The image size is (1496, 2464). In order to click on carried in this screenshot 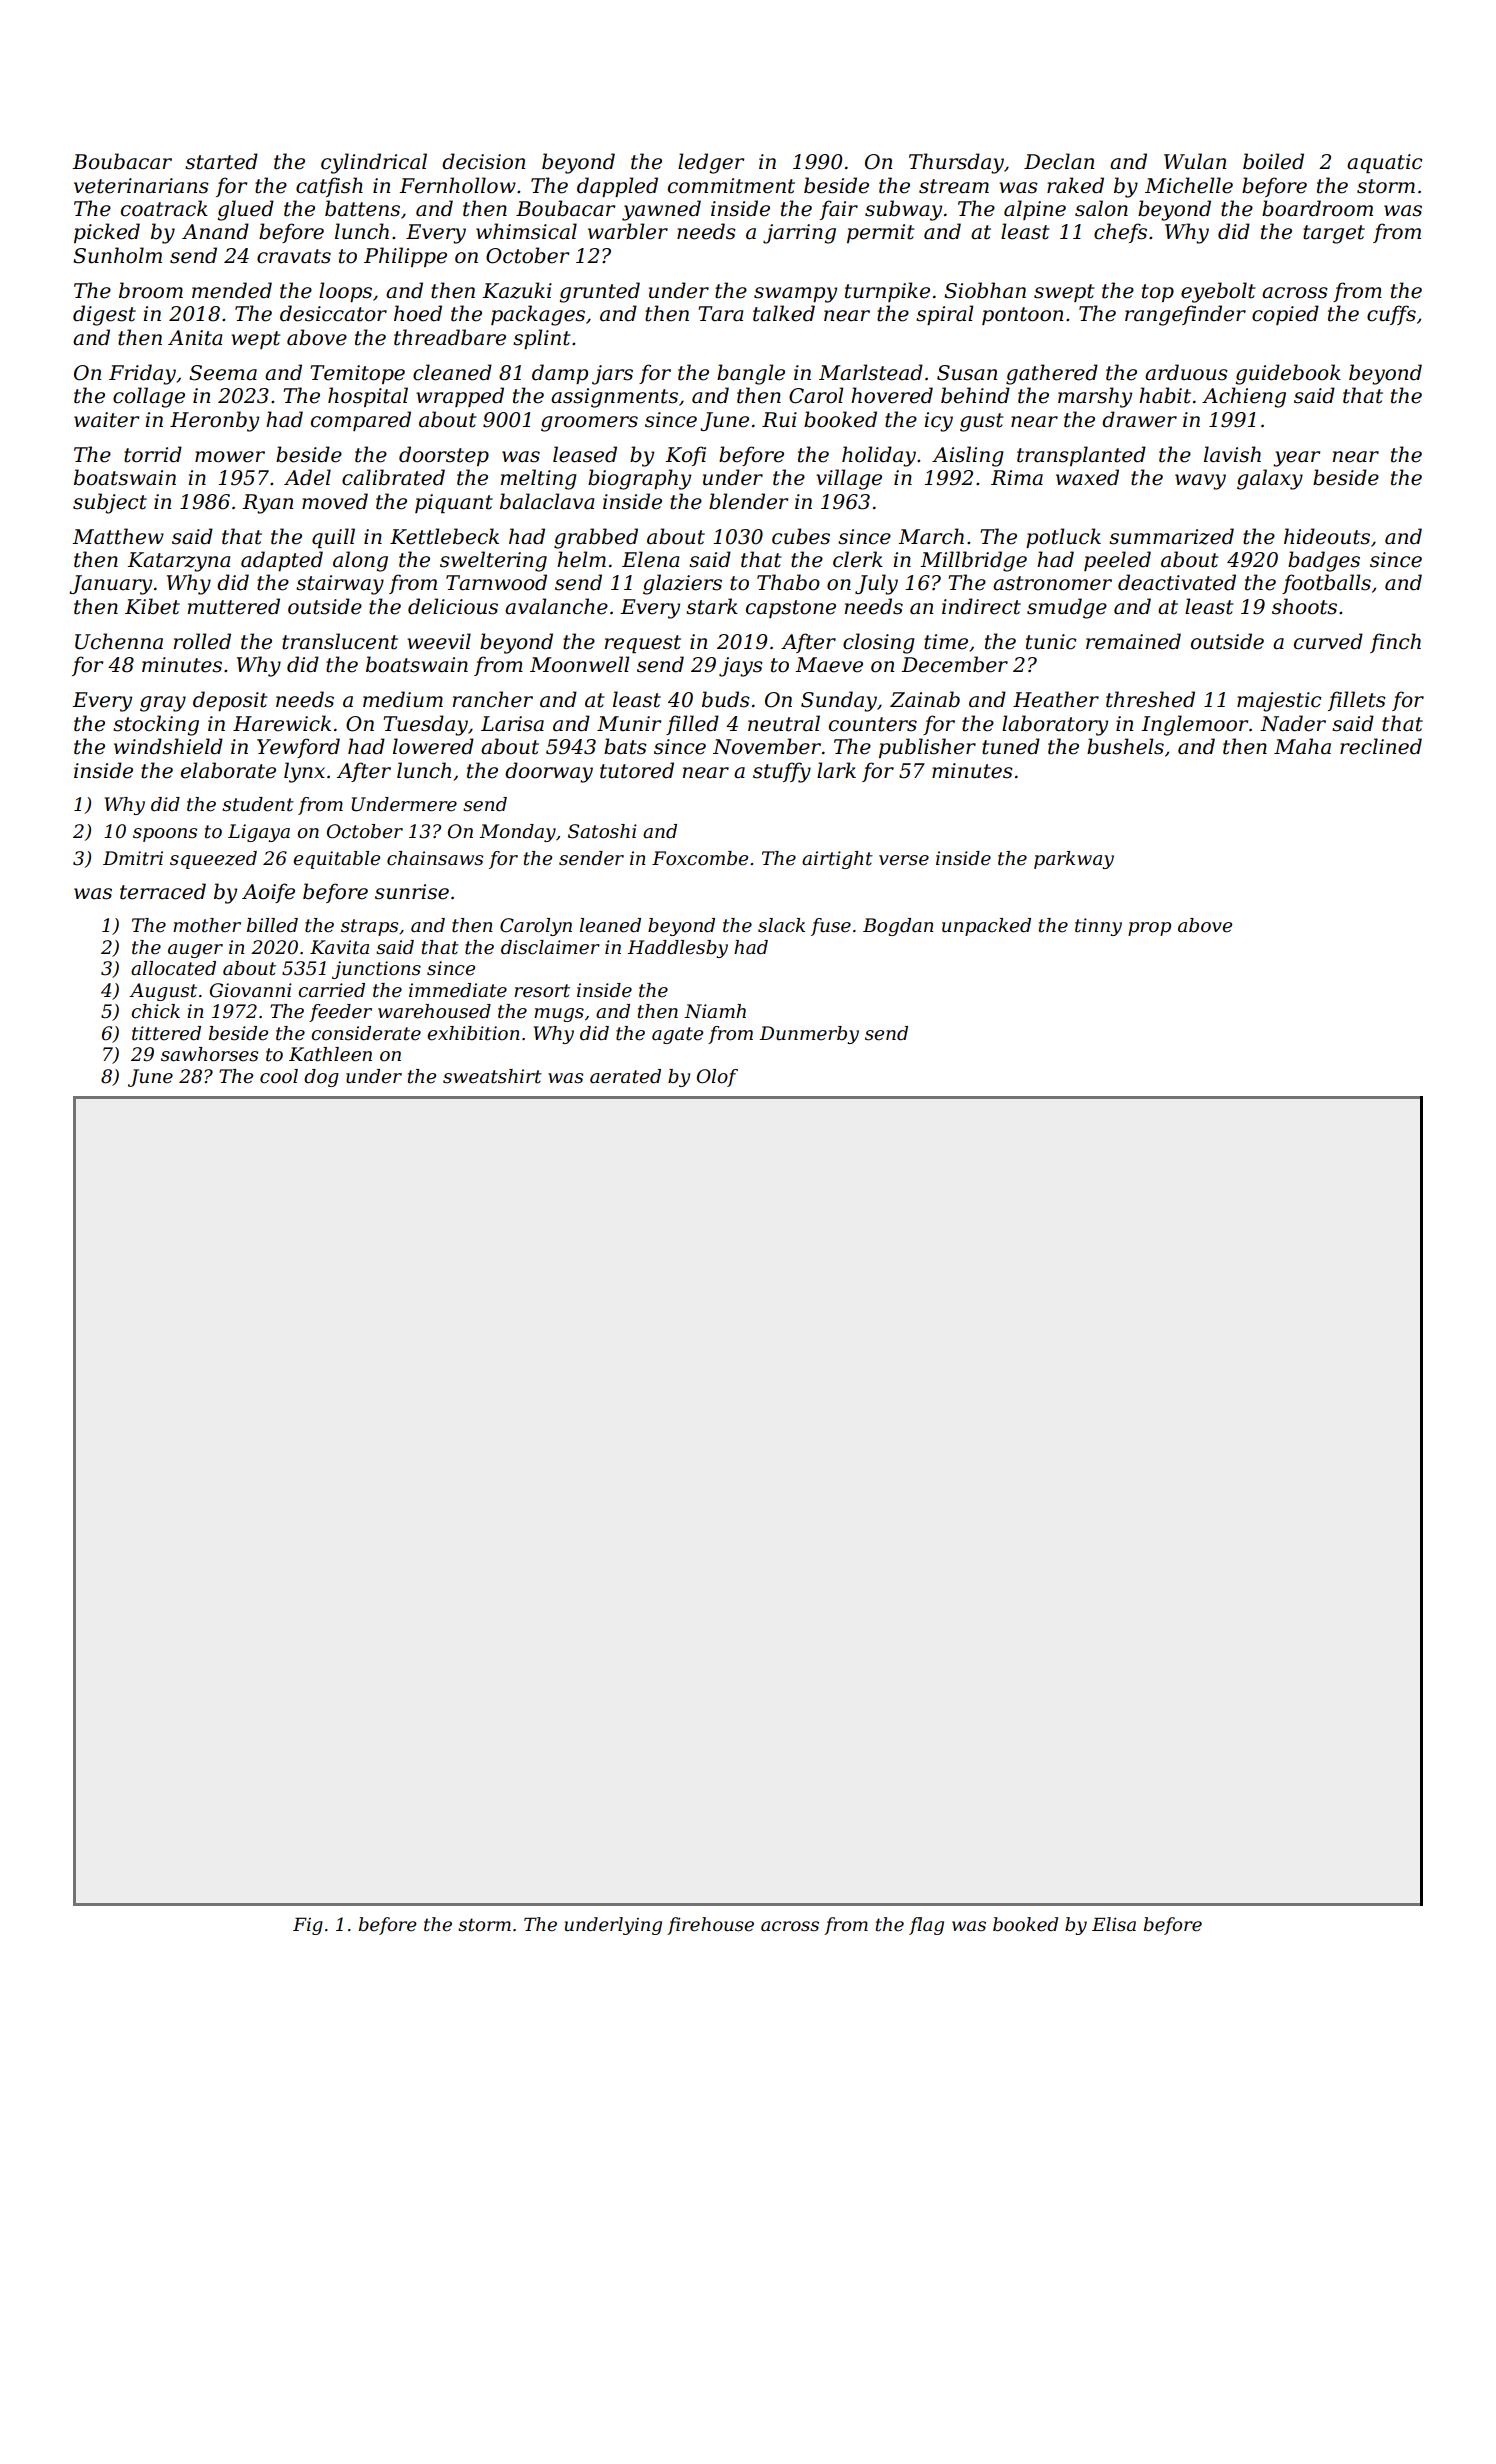, I will do `click(331, 990)`.
